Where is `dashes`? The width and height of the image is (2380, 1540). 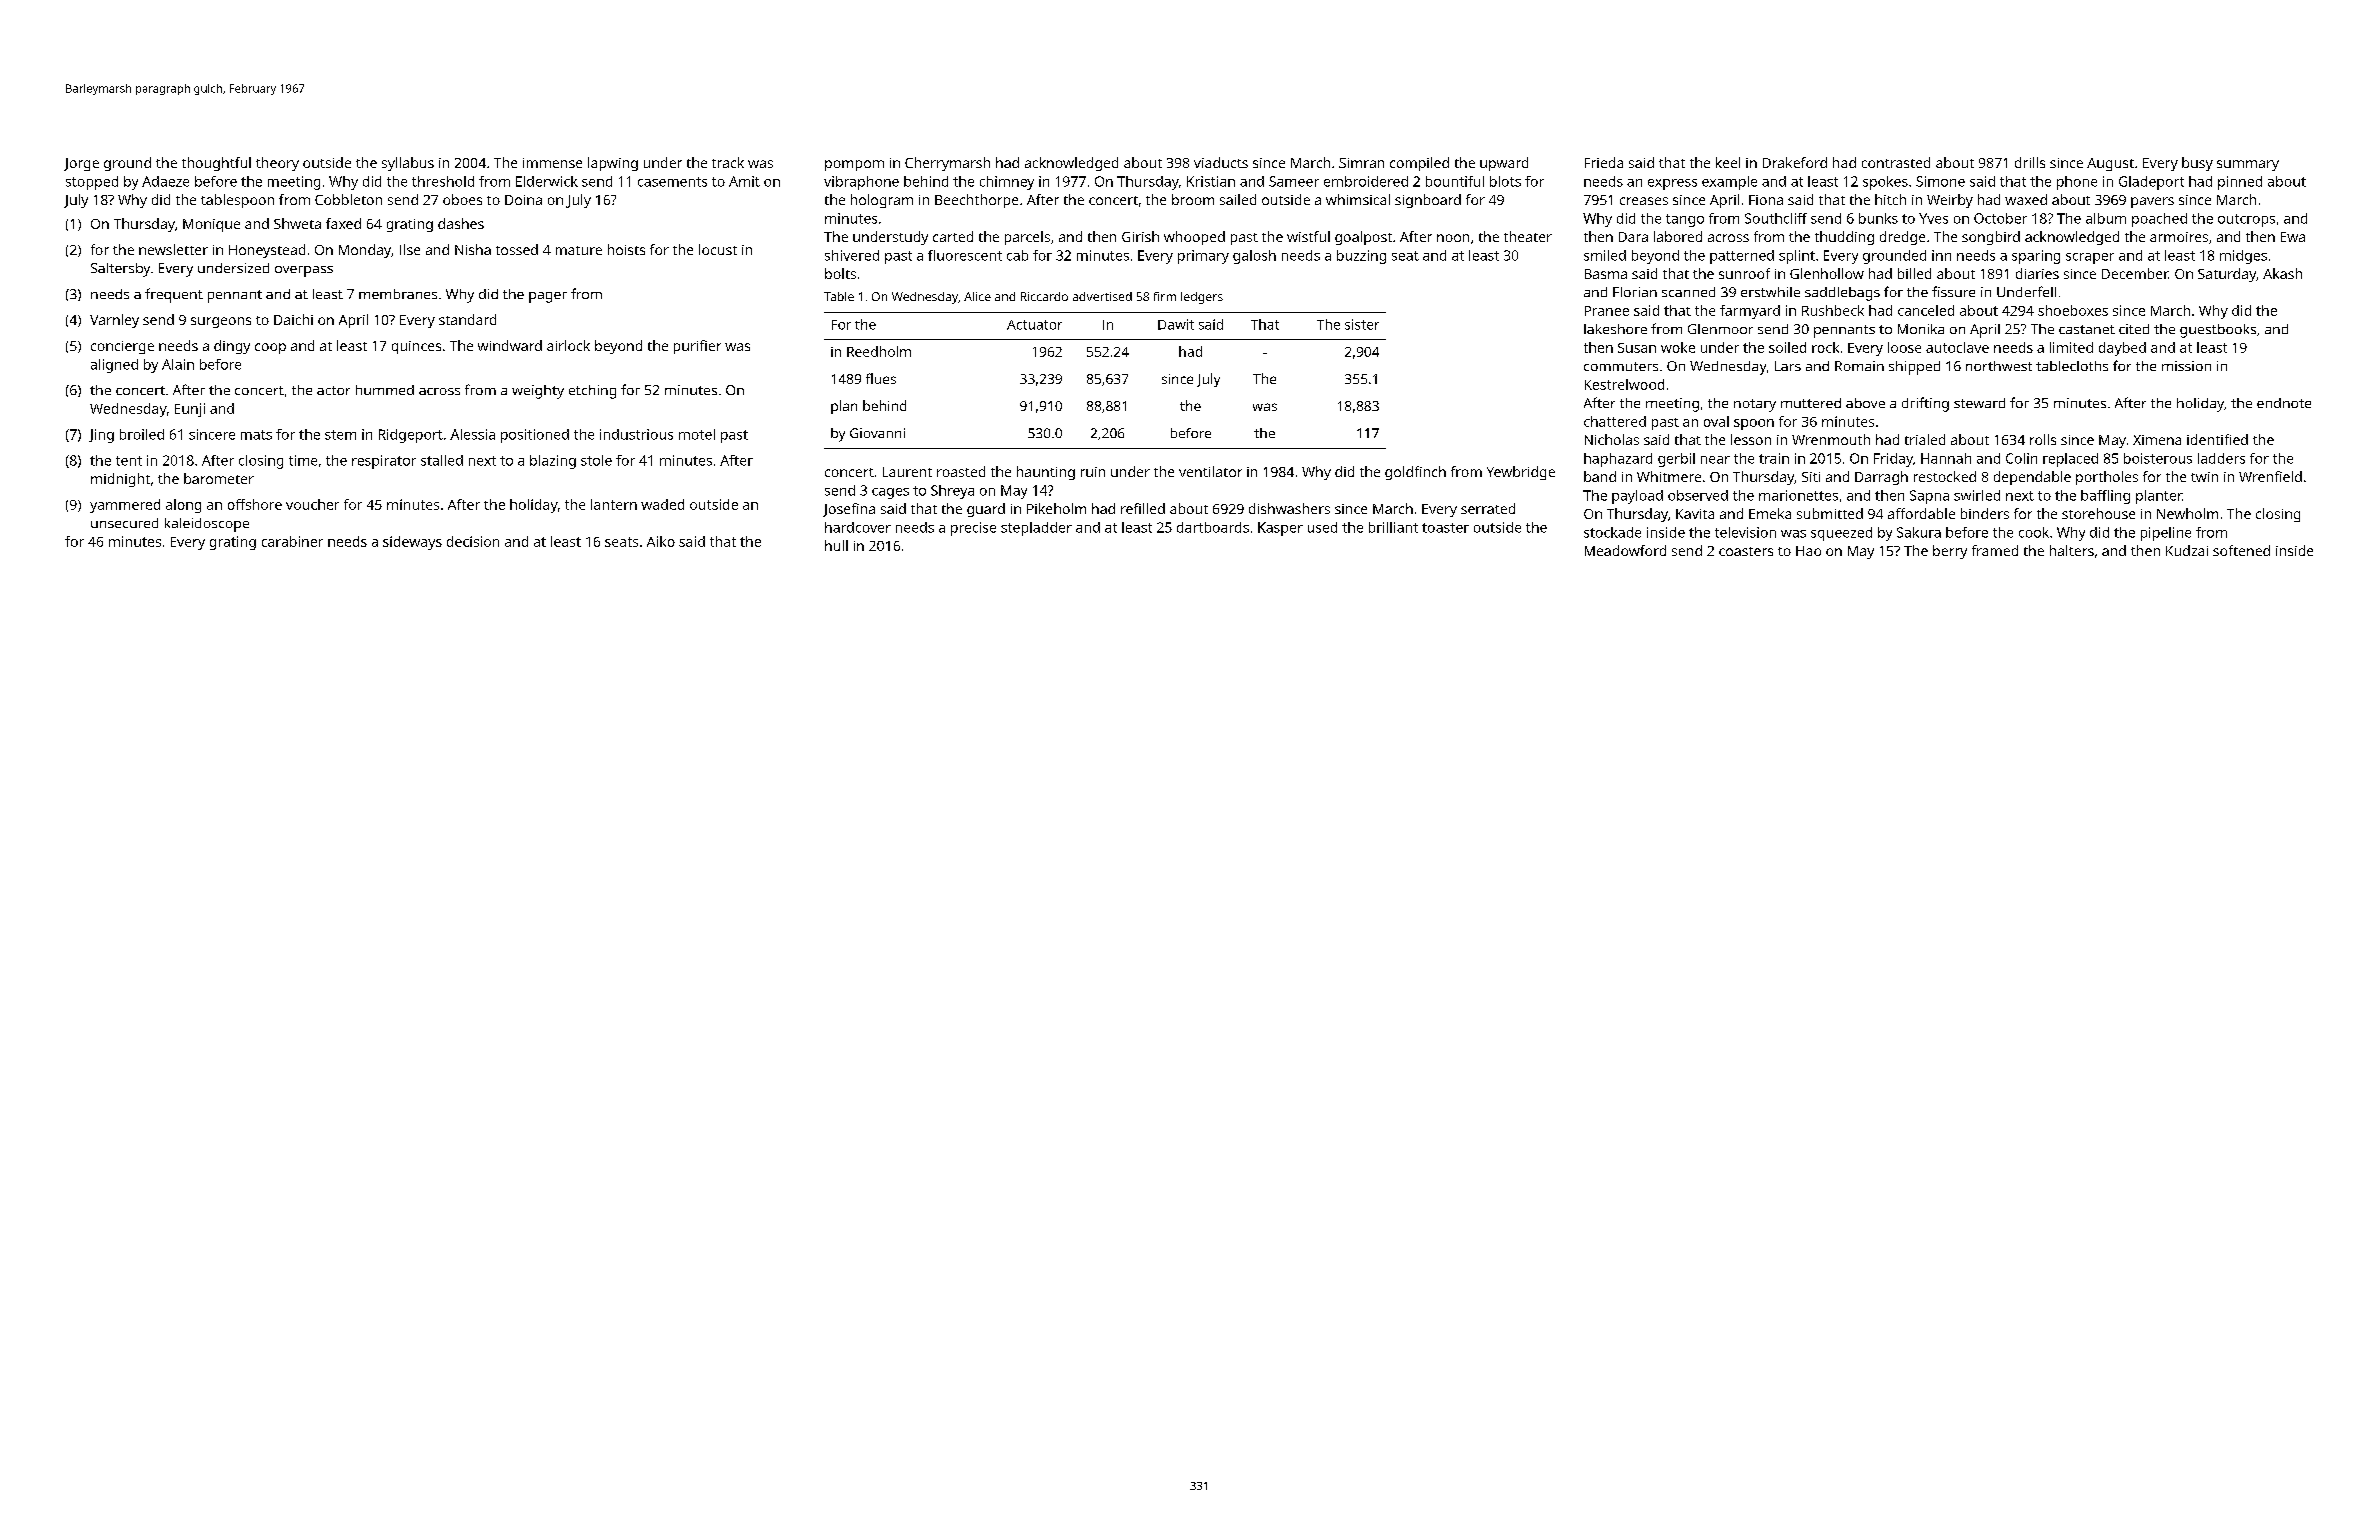 dashes is located at coordinates (461, 223).
